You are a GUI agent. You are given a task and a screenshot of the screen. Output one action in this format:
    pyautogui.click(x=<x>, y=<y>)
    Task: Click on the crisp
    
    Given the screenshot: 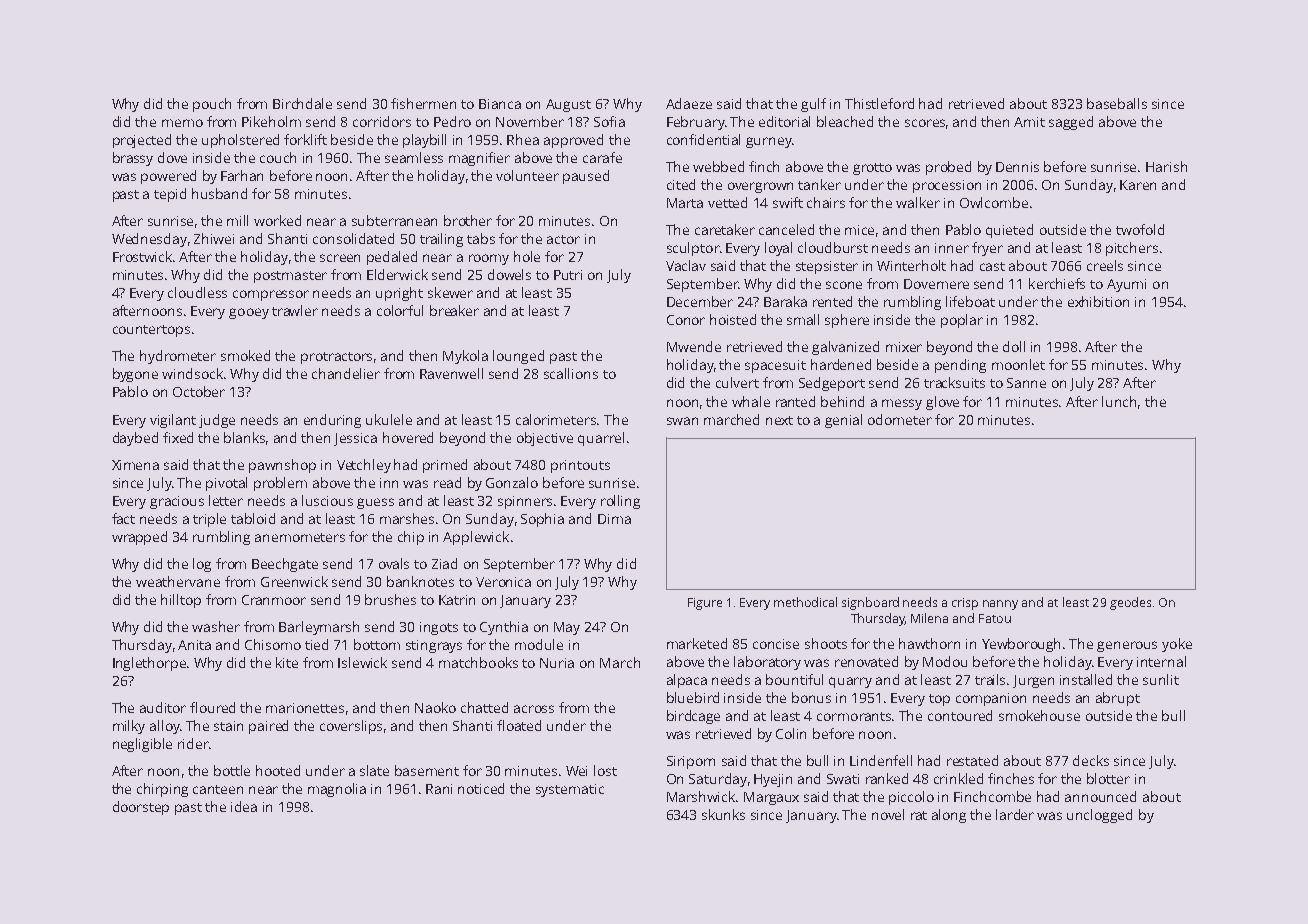 What is the action you would take?
    pyautogui.click(x=965, y=604)
